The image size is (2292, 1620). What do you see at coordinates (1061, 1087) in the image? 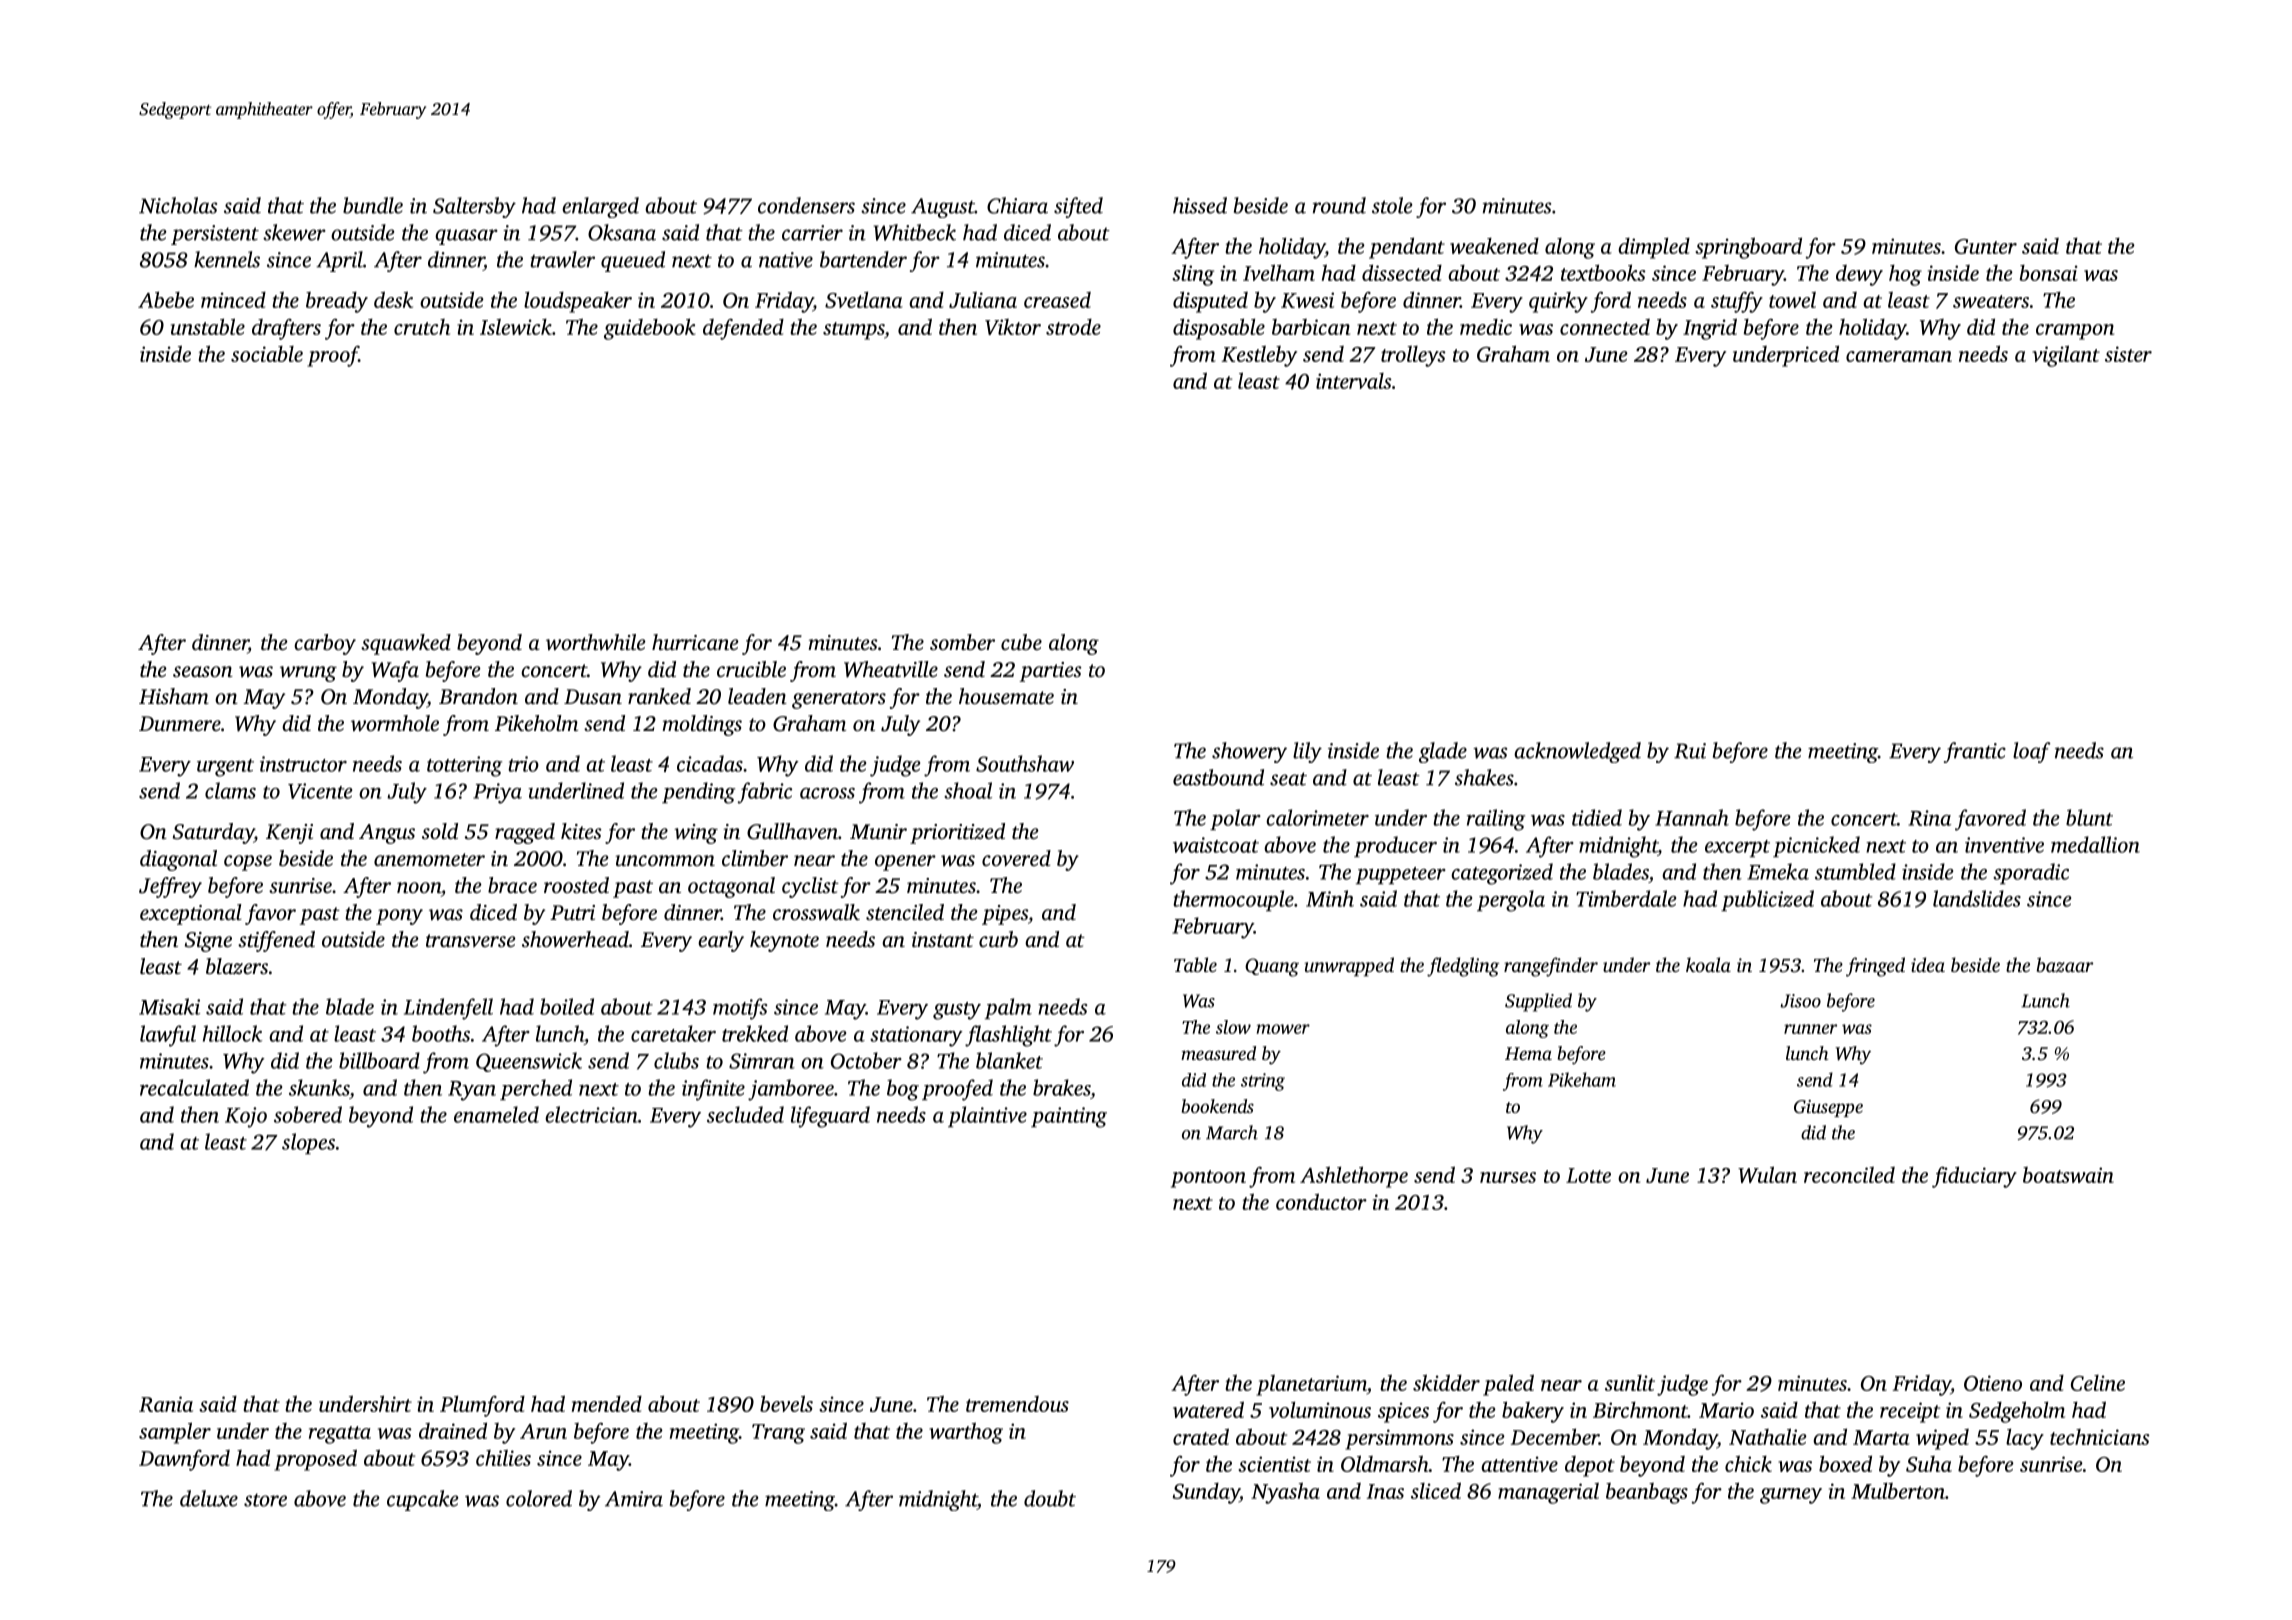
I see `brakes` at bounding box center [1061, 1087].
